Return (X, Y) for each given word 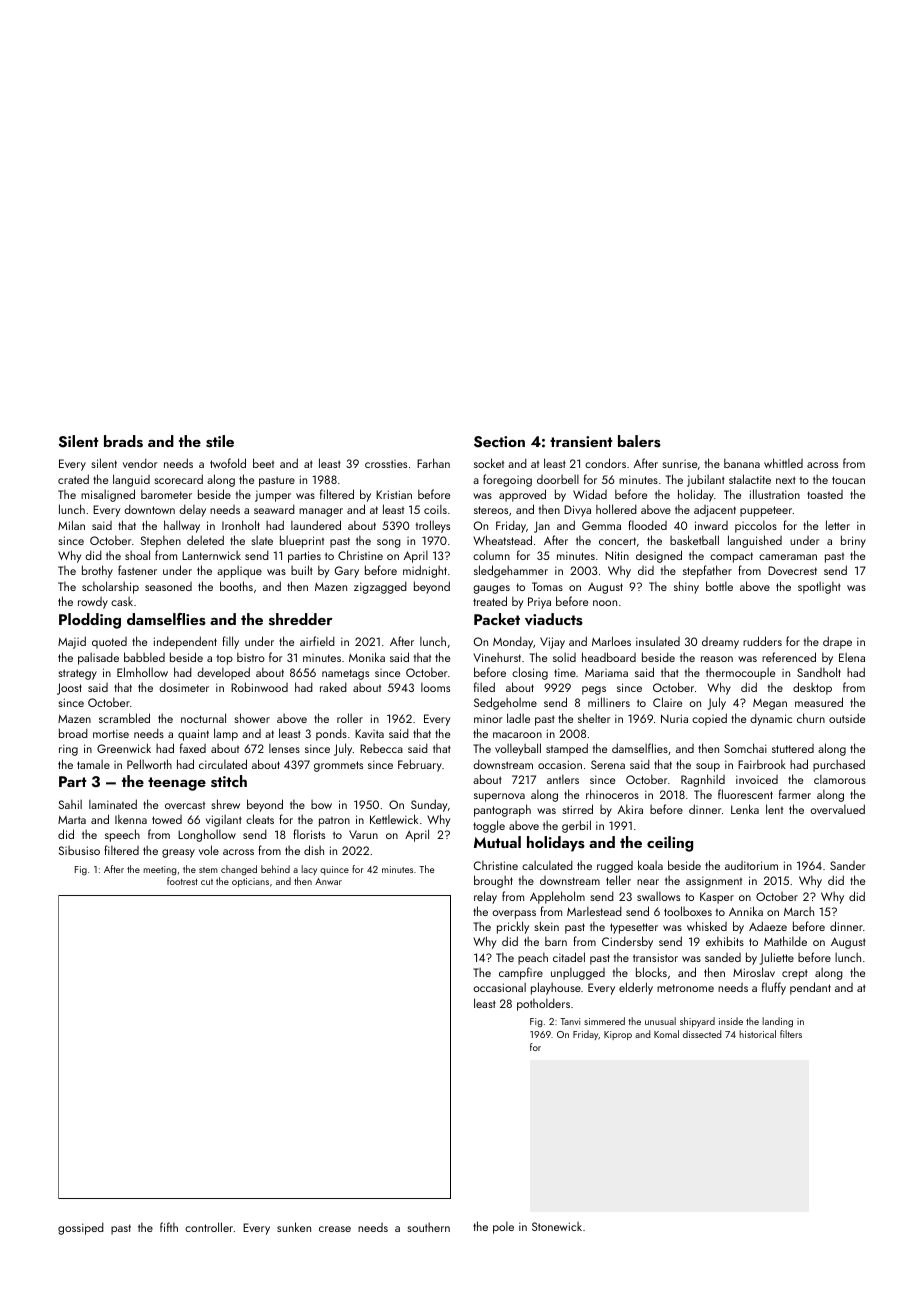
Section (499, 442)
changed (239, 870)
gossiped (81, 1228)
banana (742, 463)
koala (650, 865)
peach (533, 959)
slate (262, 540)
